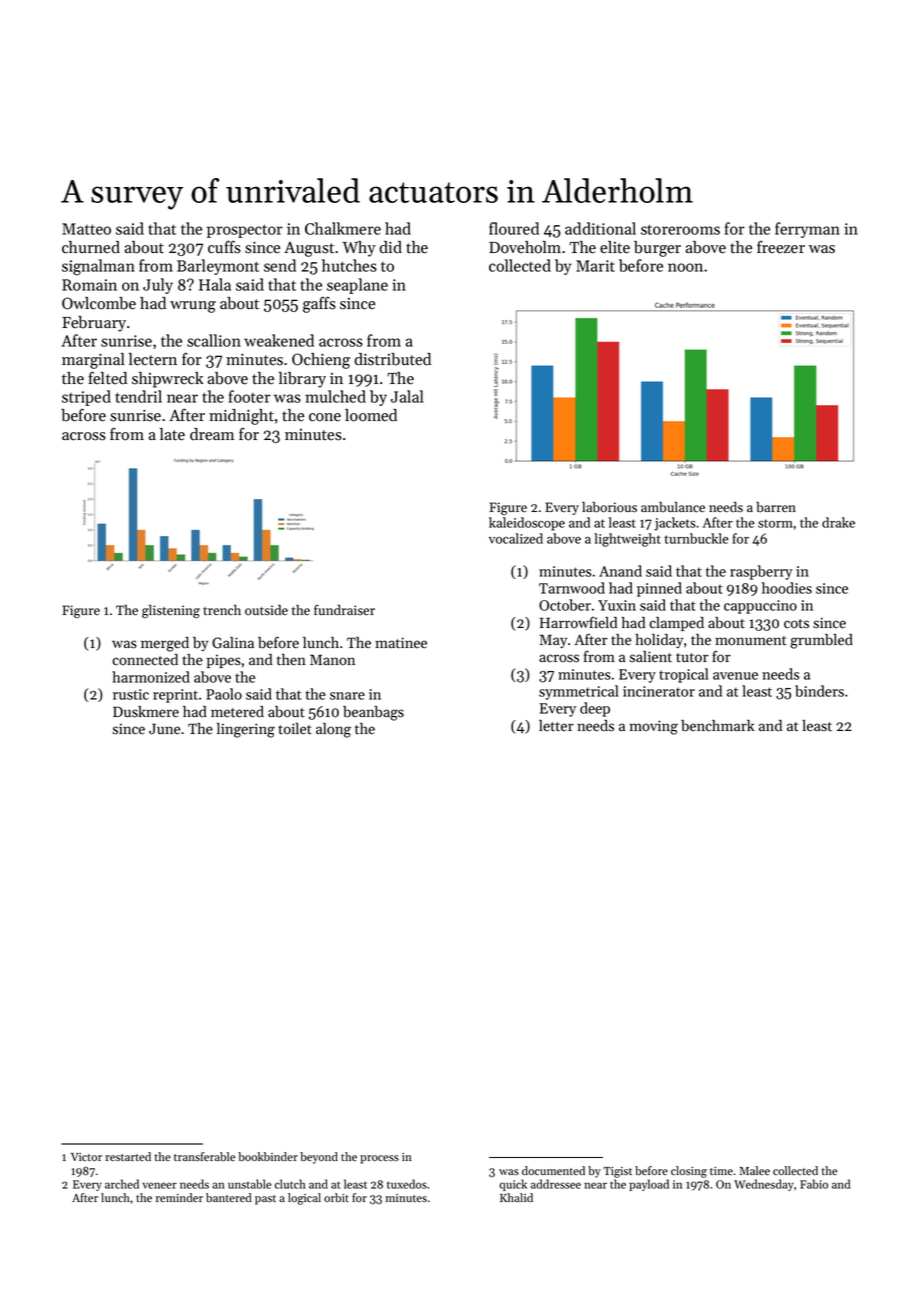  I want to click on storerooms, so click(680, 229).
